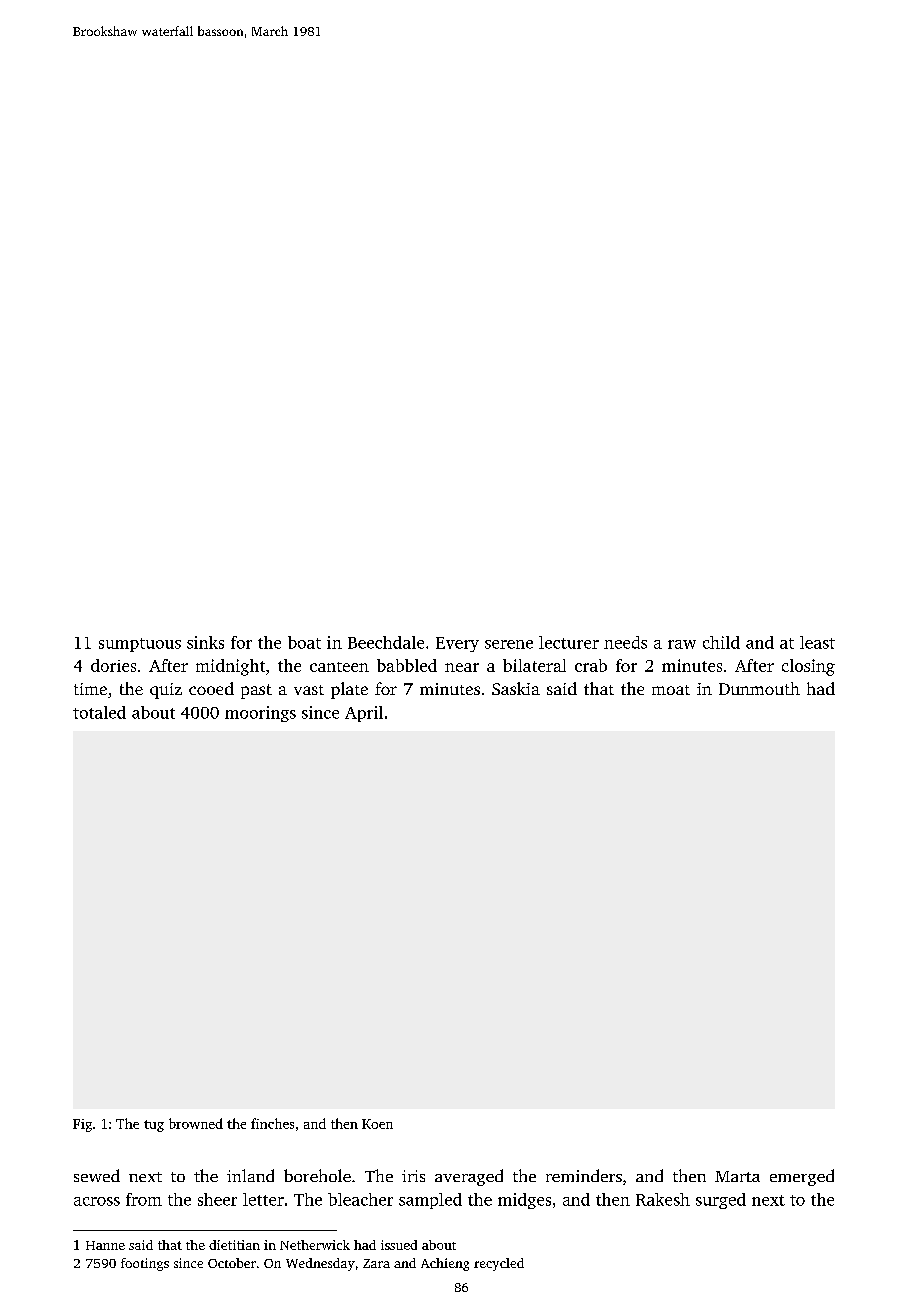 This document has width=908, height=1316. I want to click on reminders, so click(584, 1175).
